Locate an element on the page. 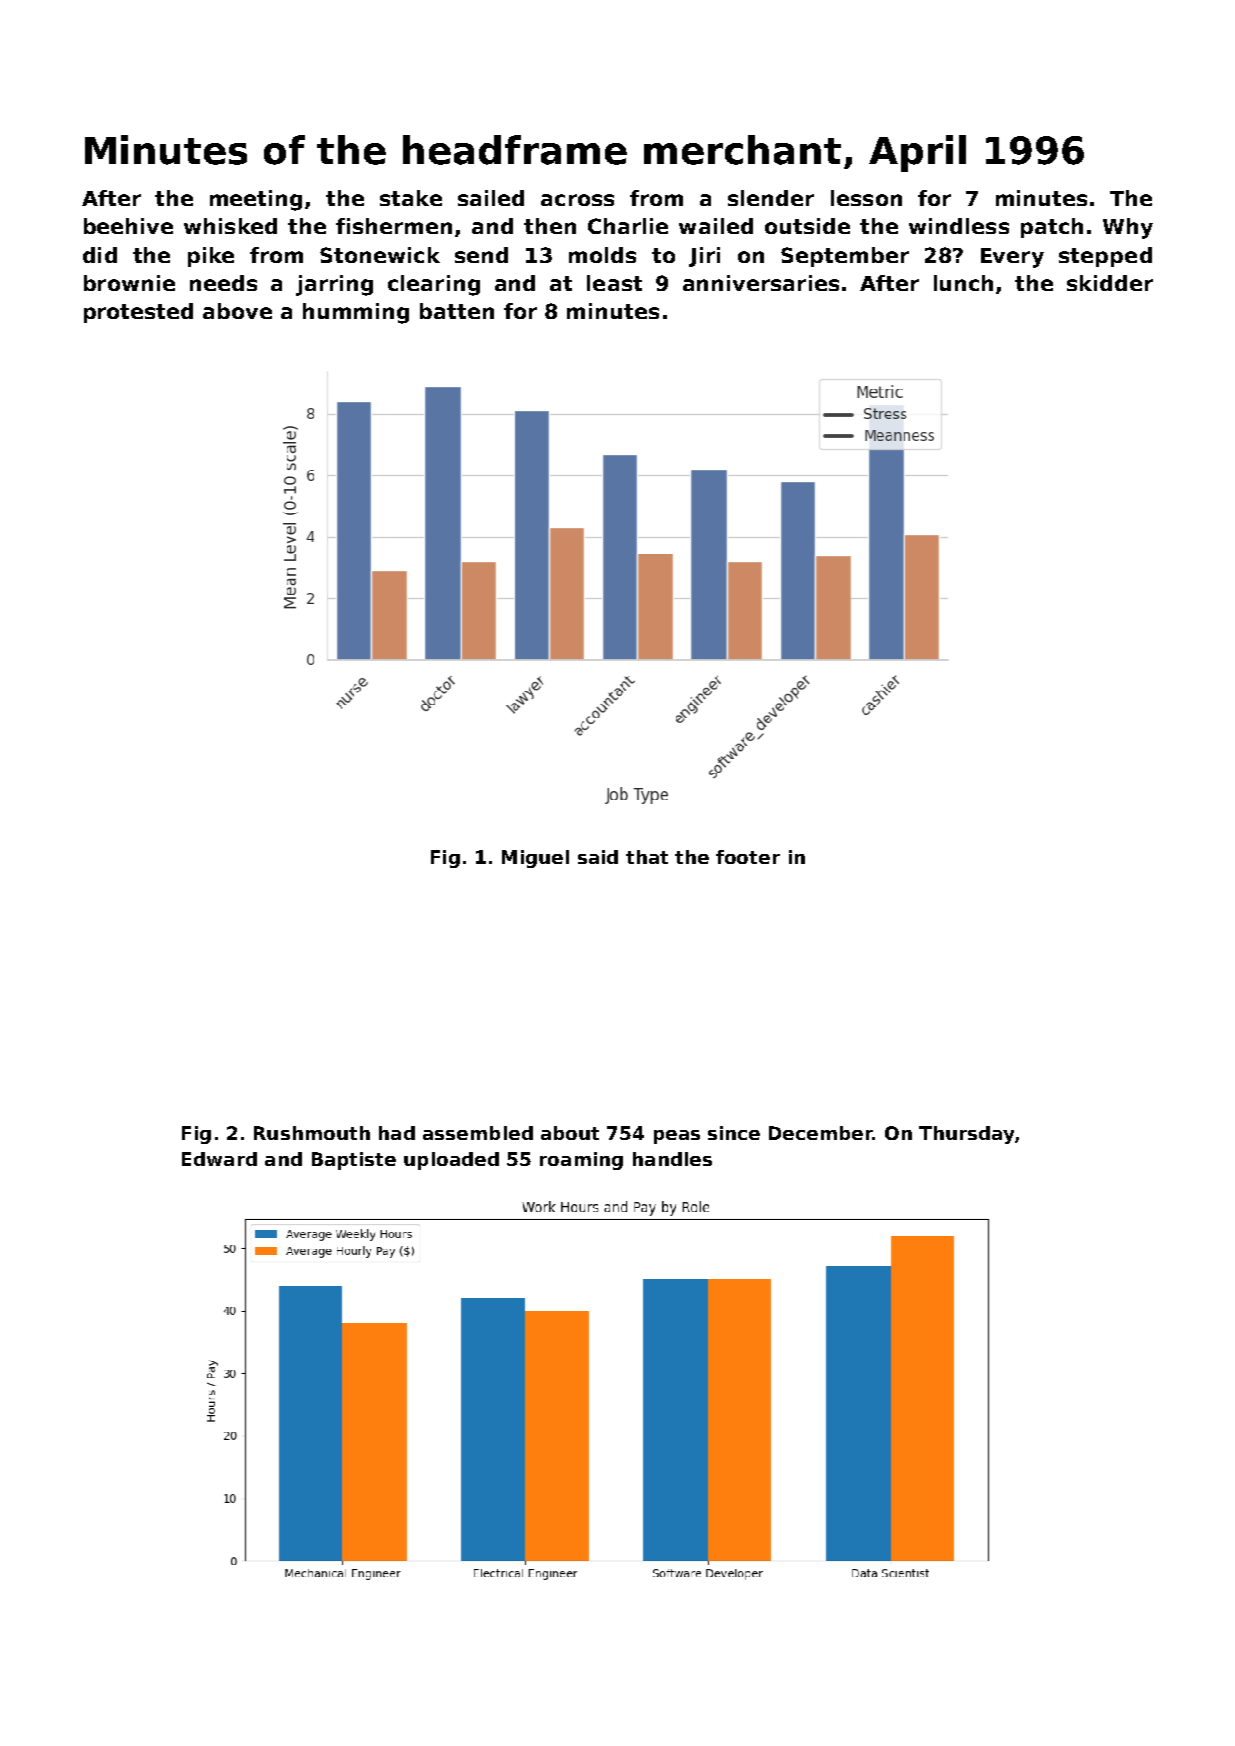 The image size is (1235, 1746). Edward is located at coordinates (219, 1159).
